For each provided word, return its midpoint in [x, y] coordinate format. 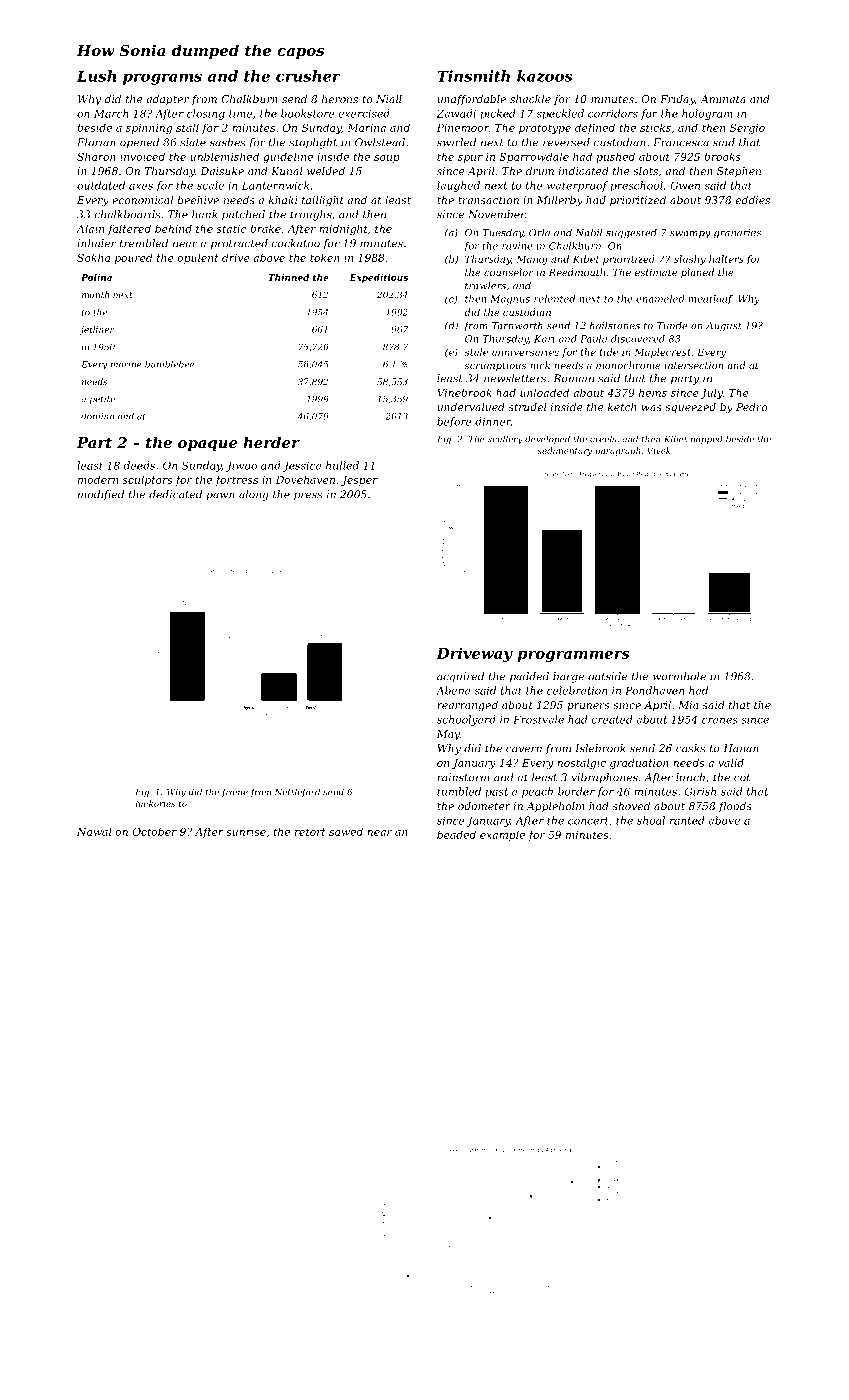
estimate [656, 272]
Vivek [658, 450]
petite [102, 400]
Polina [96, 277]
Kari [544, 339]
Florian [96, 142]
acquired [460, 677]
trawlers [485, 285]
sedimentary [565, 451]
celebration [577, 690]
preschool [636, 186]
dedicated [175, 494]
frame [235, 792]
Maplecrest [662, 353]
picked [498, 114]
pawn [220, 496]
